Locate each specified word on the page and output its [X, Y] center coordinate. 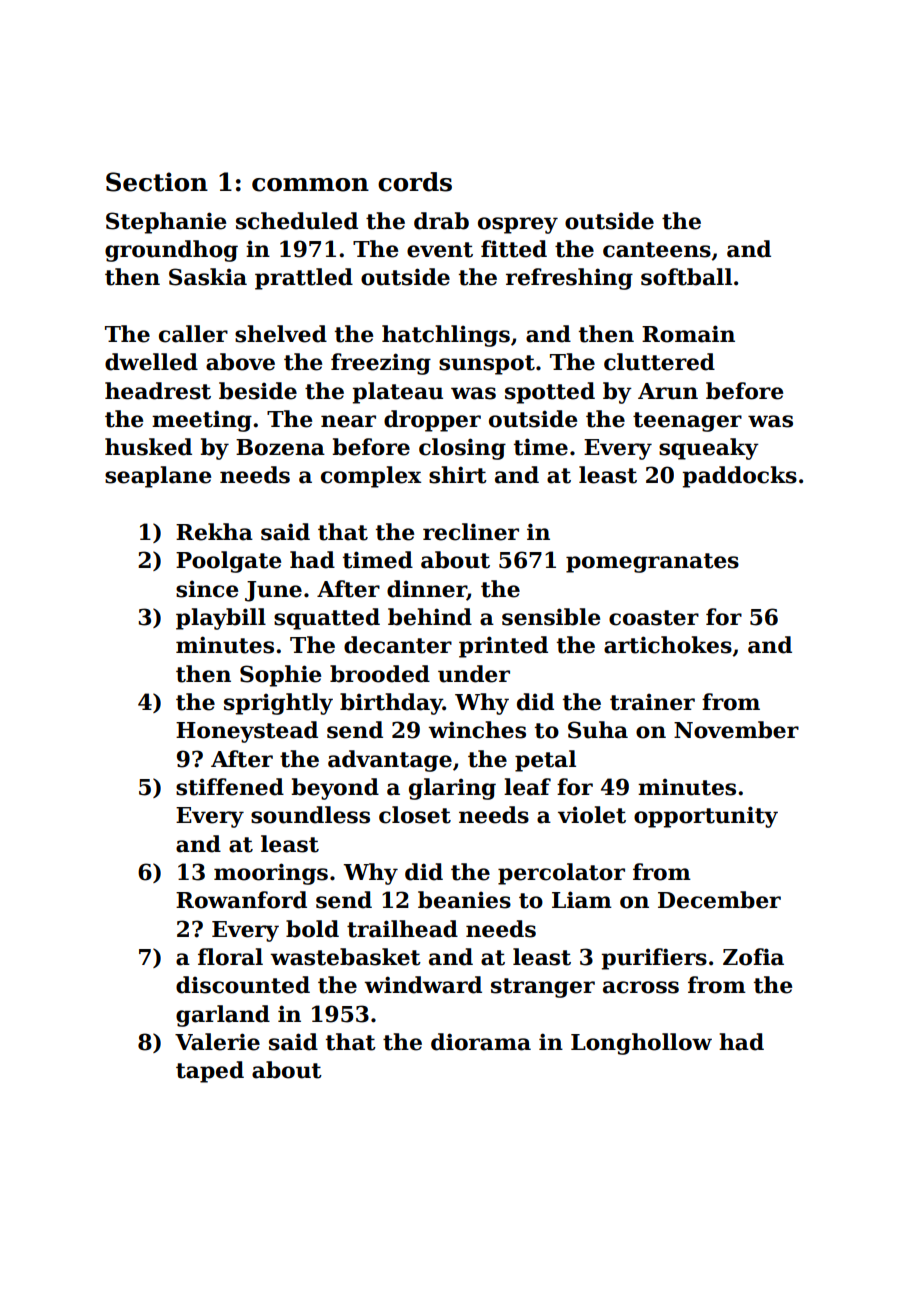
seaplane [158, 477]
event [440, 250]
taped [210, 1072]
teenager [687, 422]
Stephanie [166, 223]
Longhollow [641, 1044]
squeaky [709, 449]
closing [462, 449]
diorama [481, 1042]
